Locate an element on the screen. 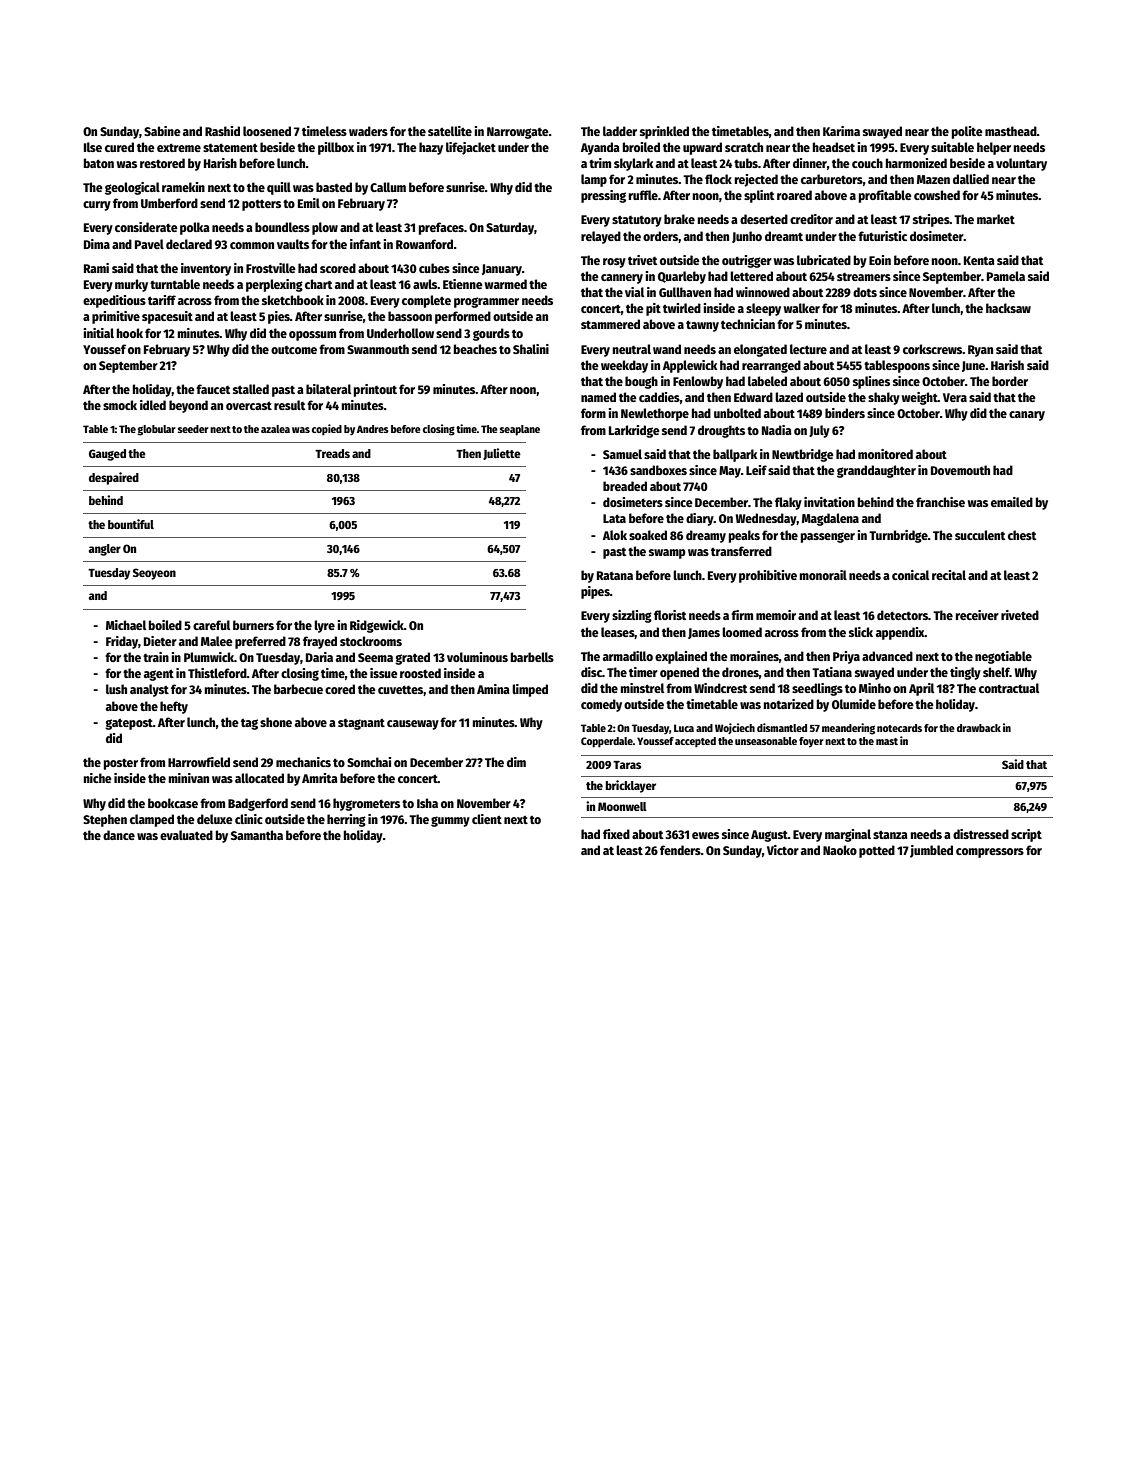  Copperdale is located at coordinates (607, 742).
